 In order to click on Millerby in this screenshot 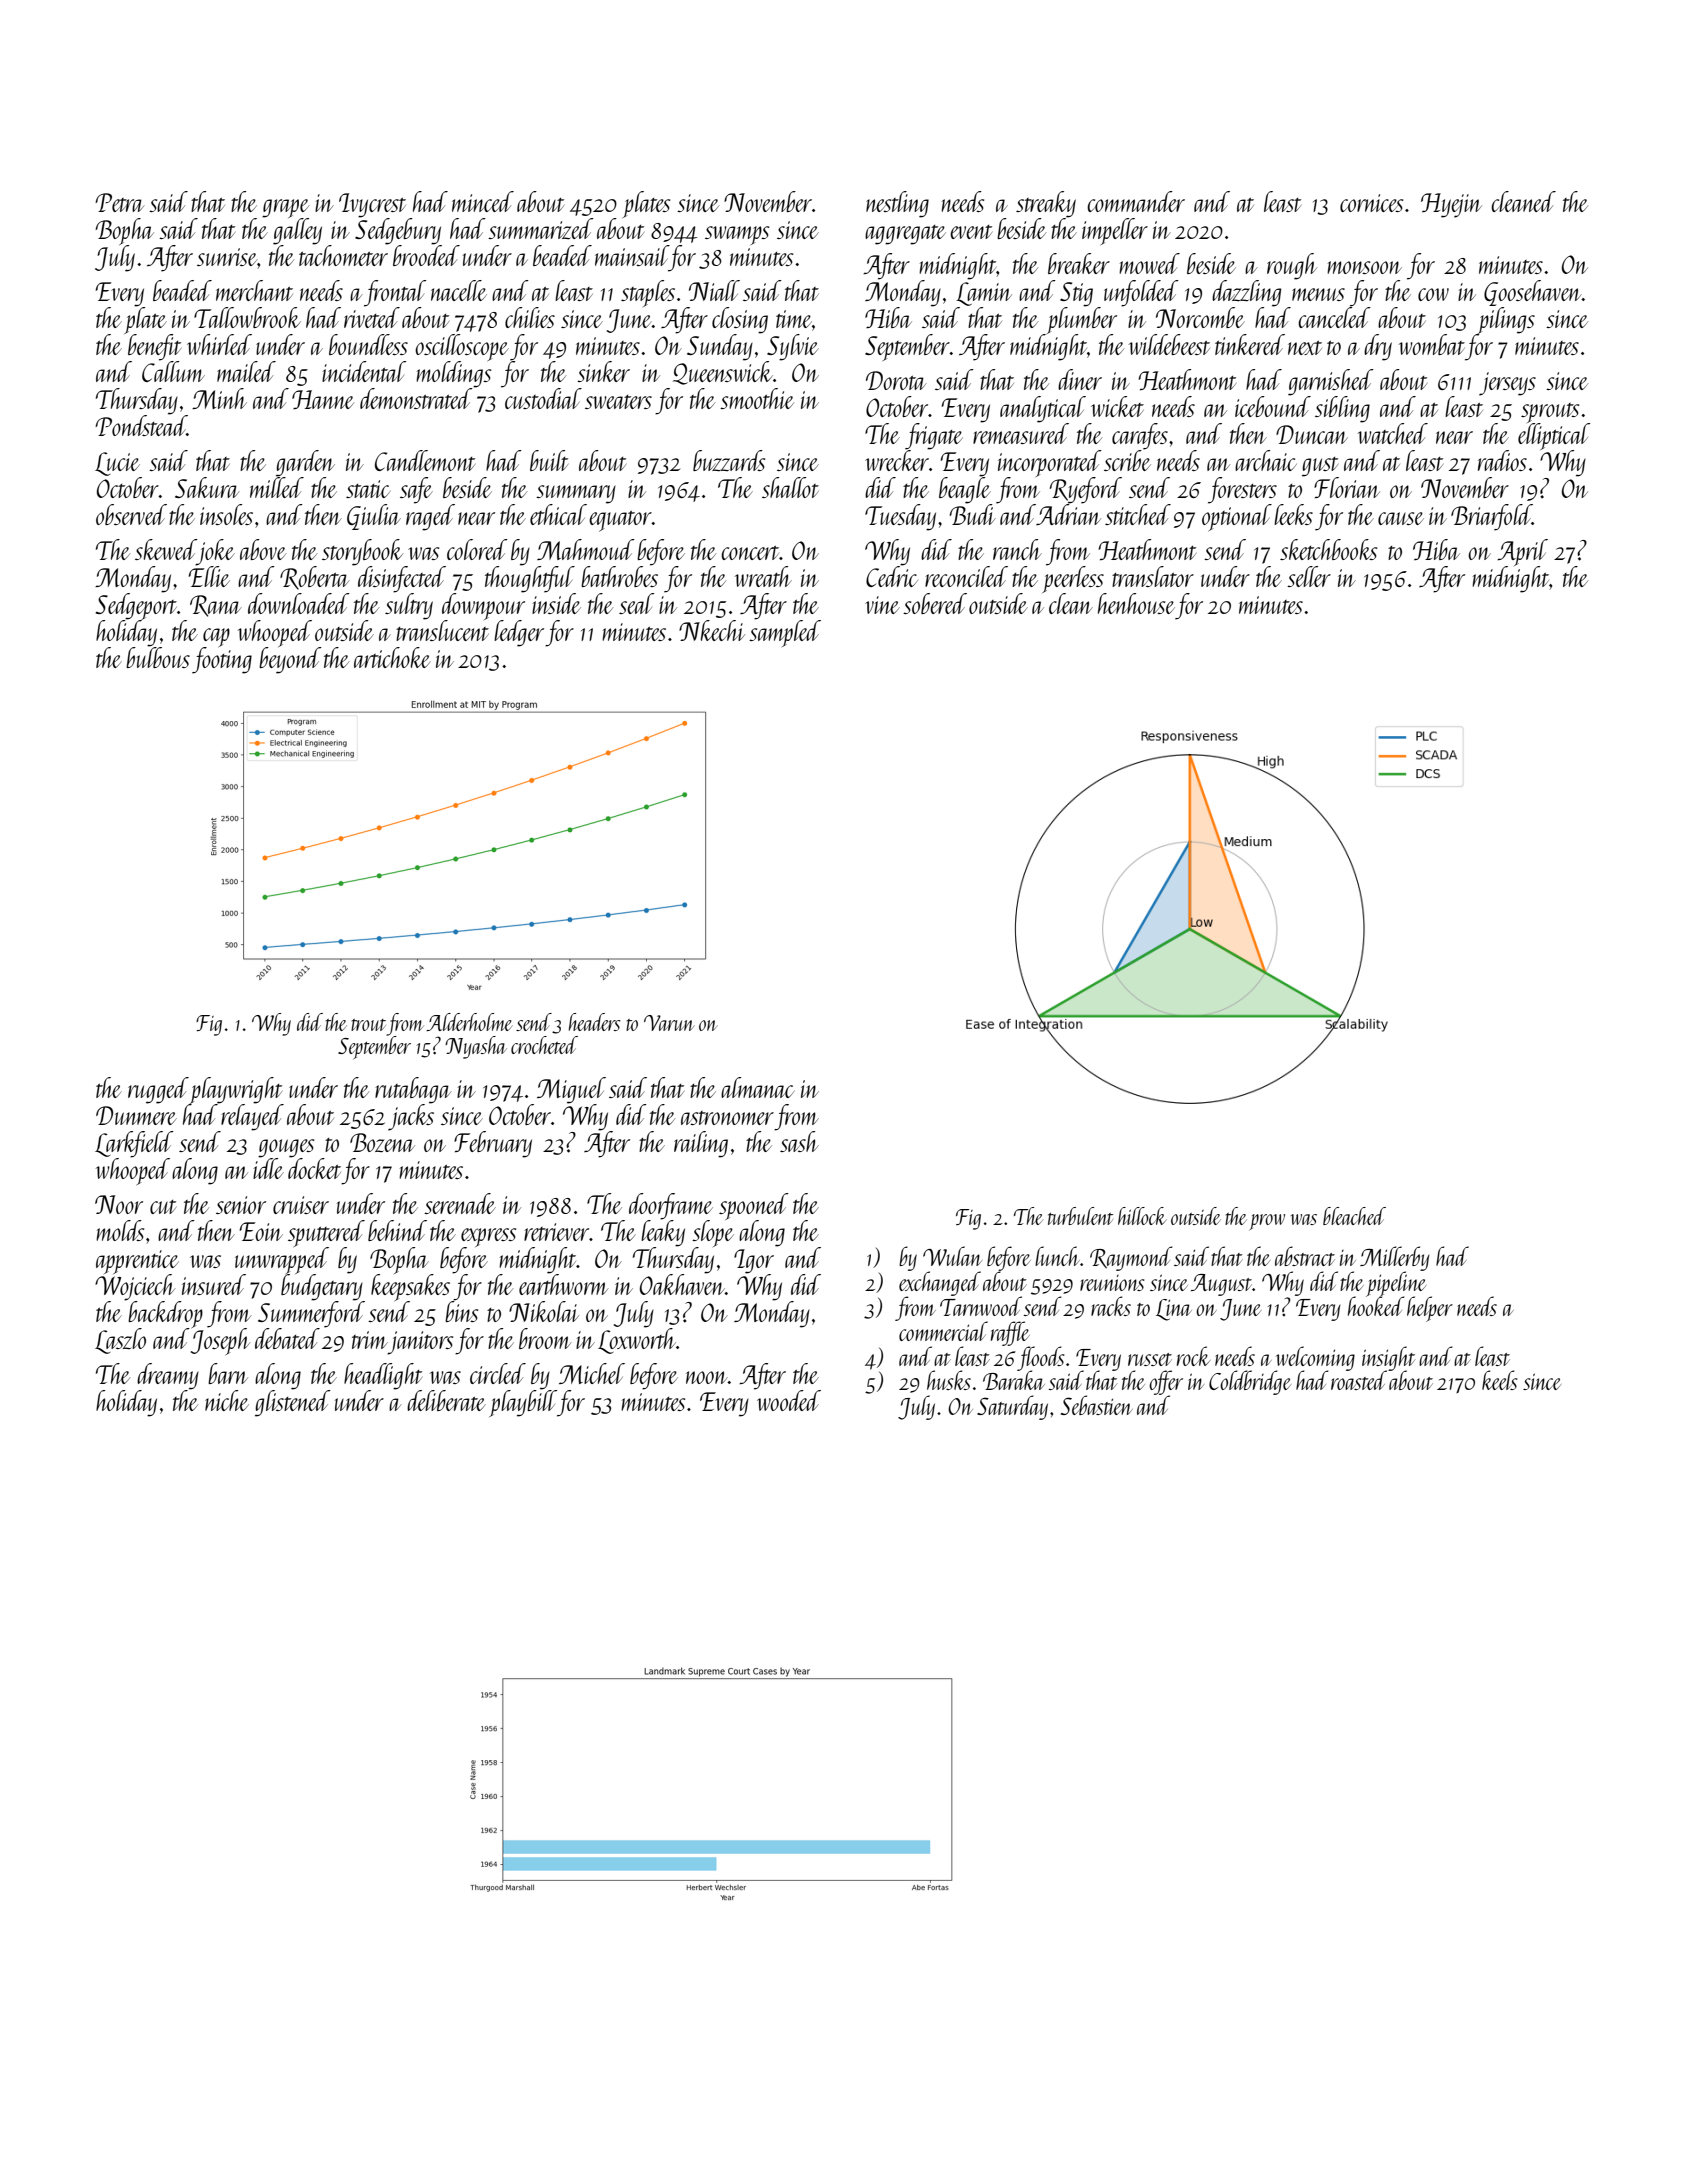, I will do `click(1395, 1259)`.
